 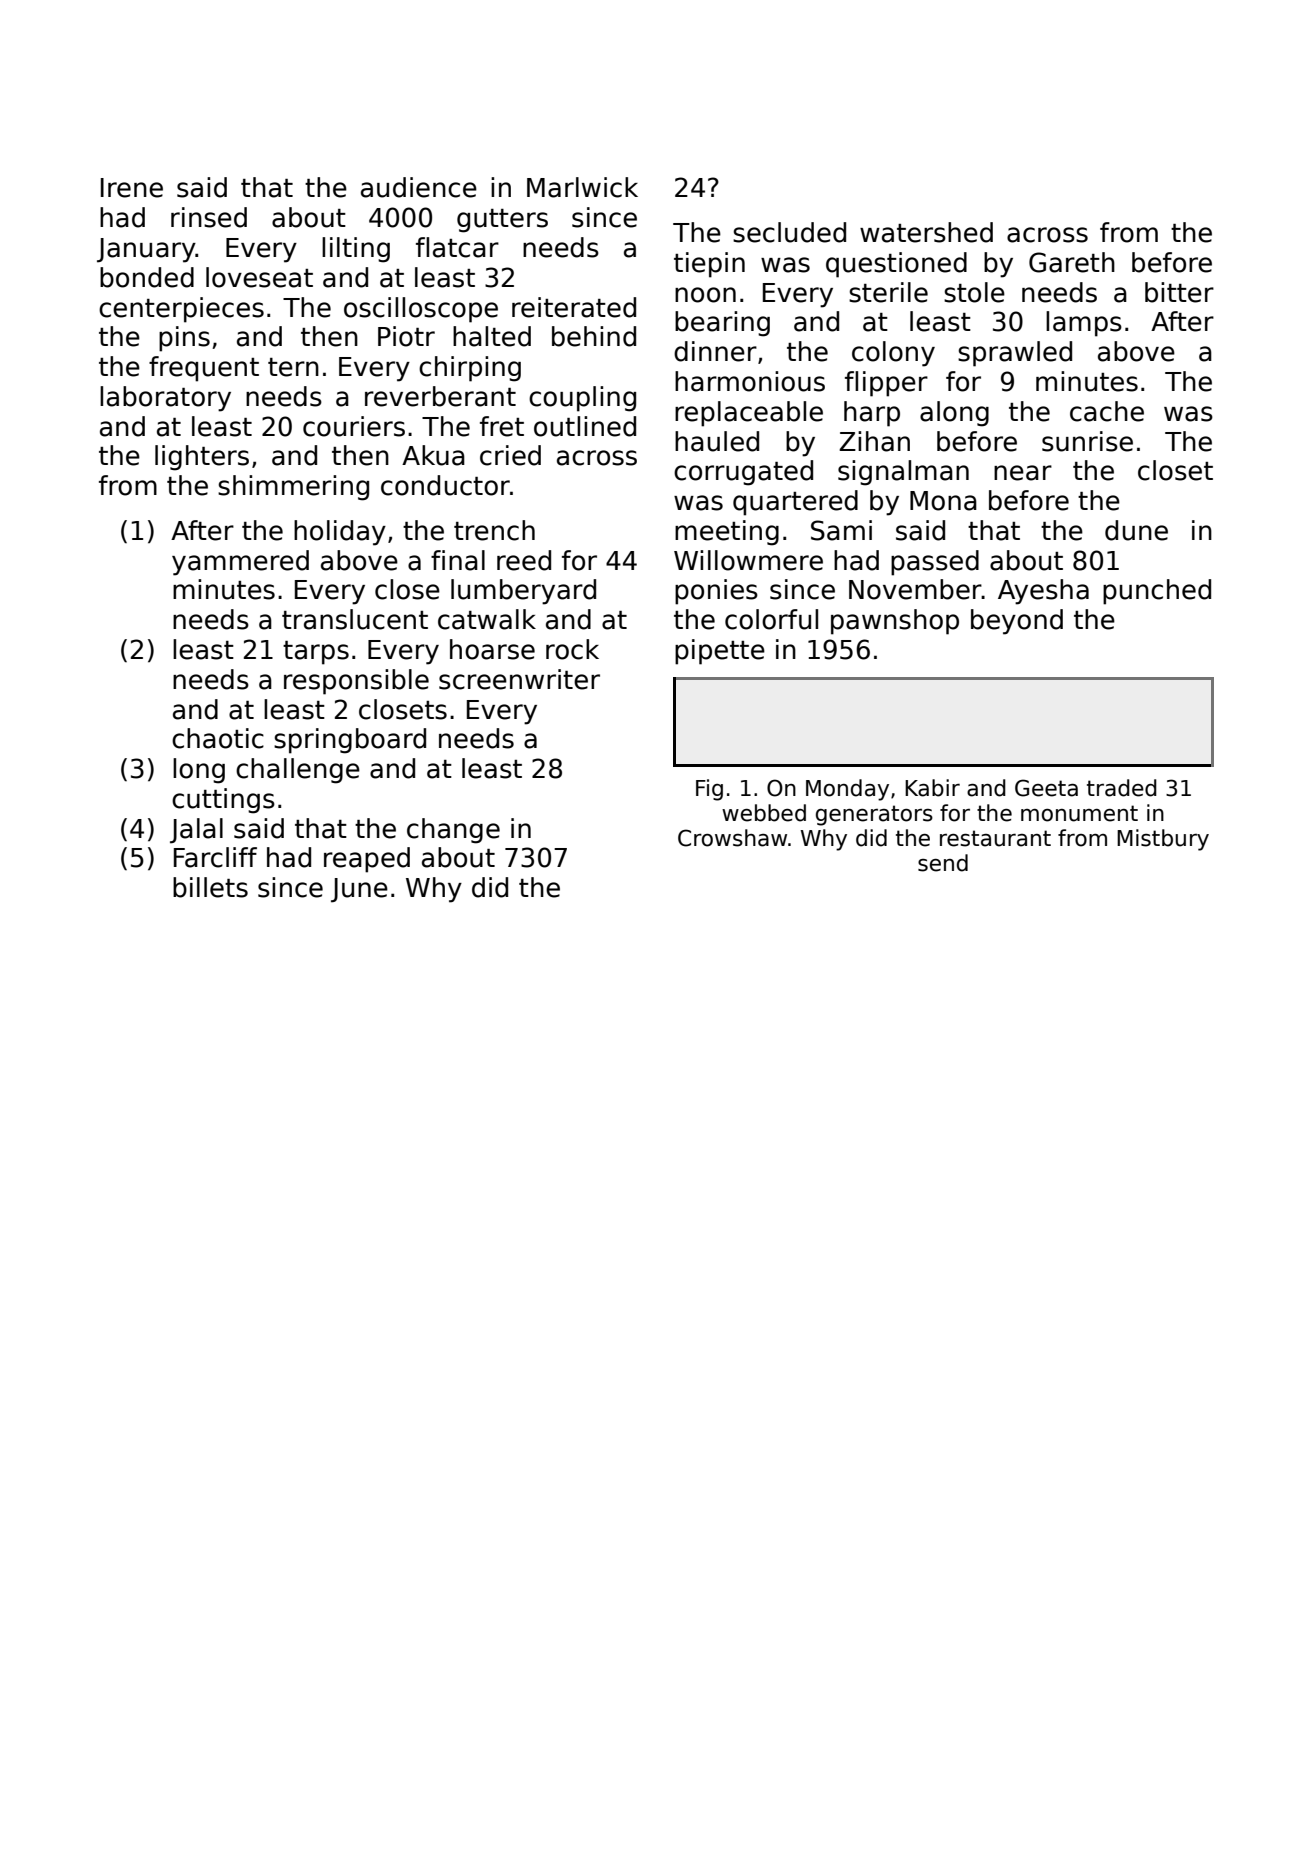 I want to click on gutters, so click(x=502, y=221).
